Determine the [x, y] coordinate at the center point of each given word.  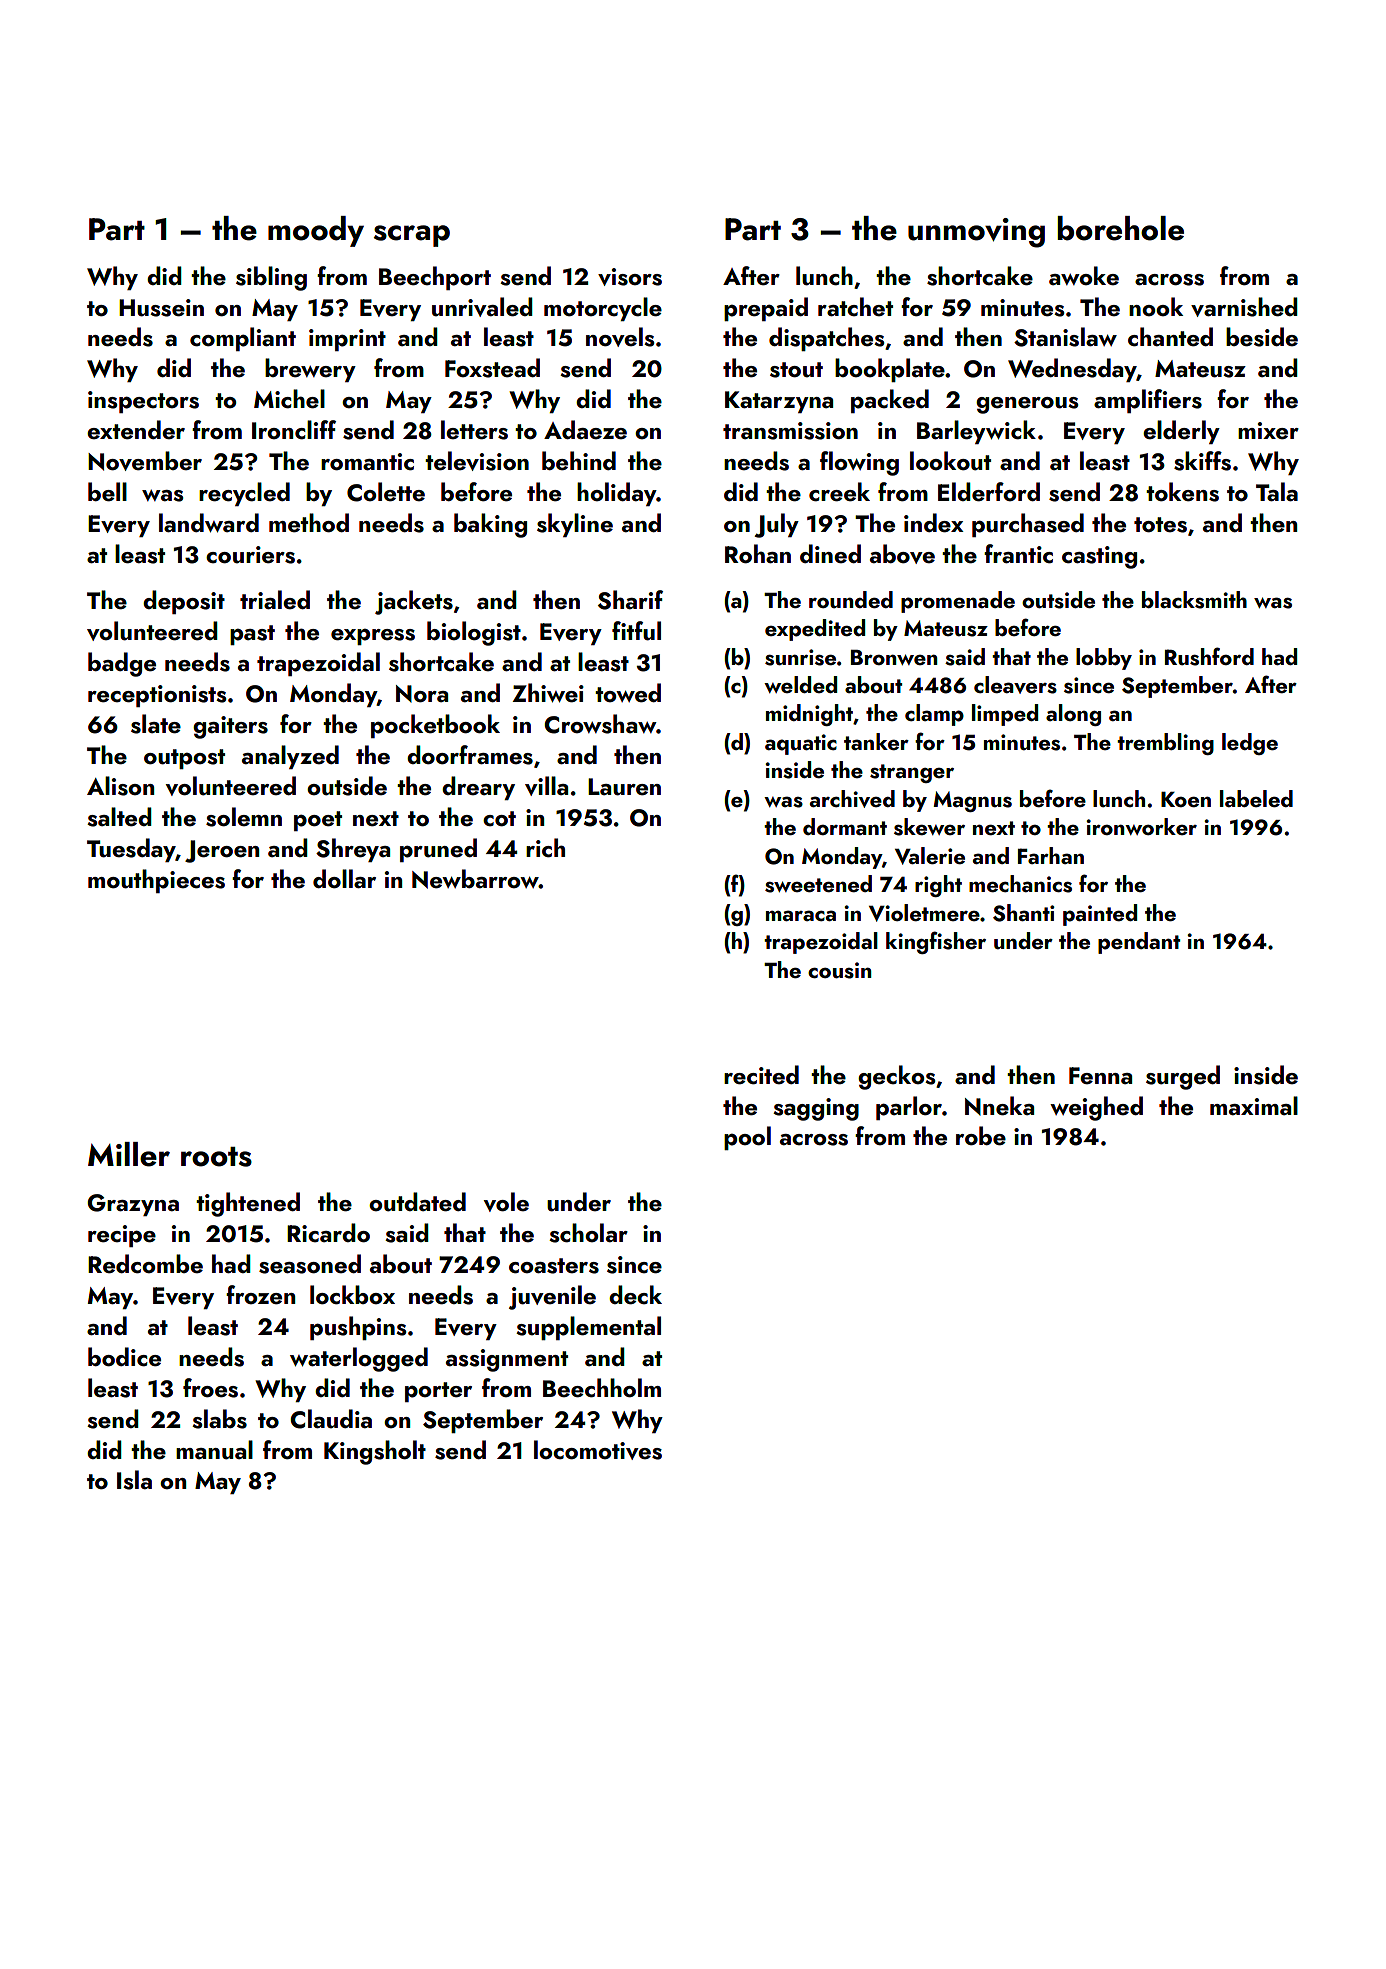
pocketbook [435, 726]
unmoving [976, 233]
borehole [1120, 228]
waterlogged [359, 1359]
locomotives [598, 1450]
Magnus [972, 801]
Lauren [624, 787]
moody [316, 231]
